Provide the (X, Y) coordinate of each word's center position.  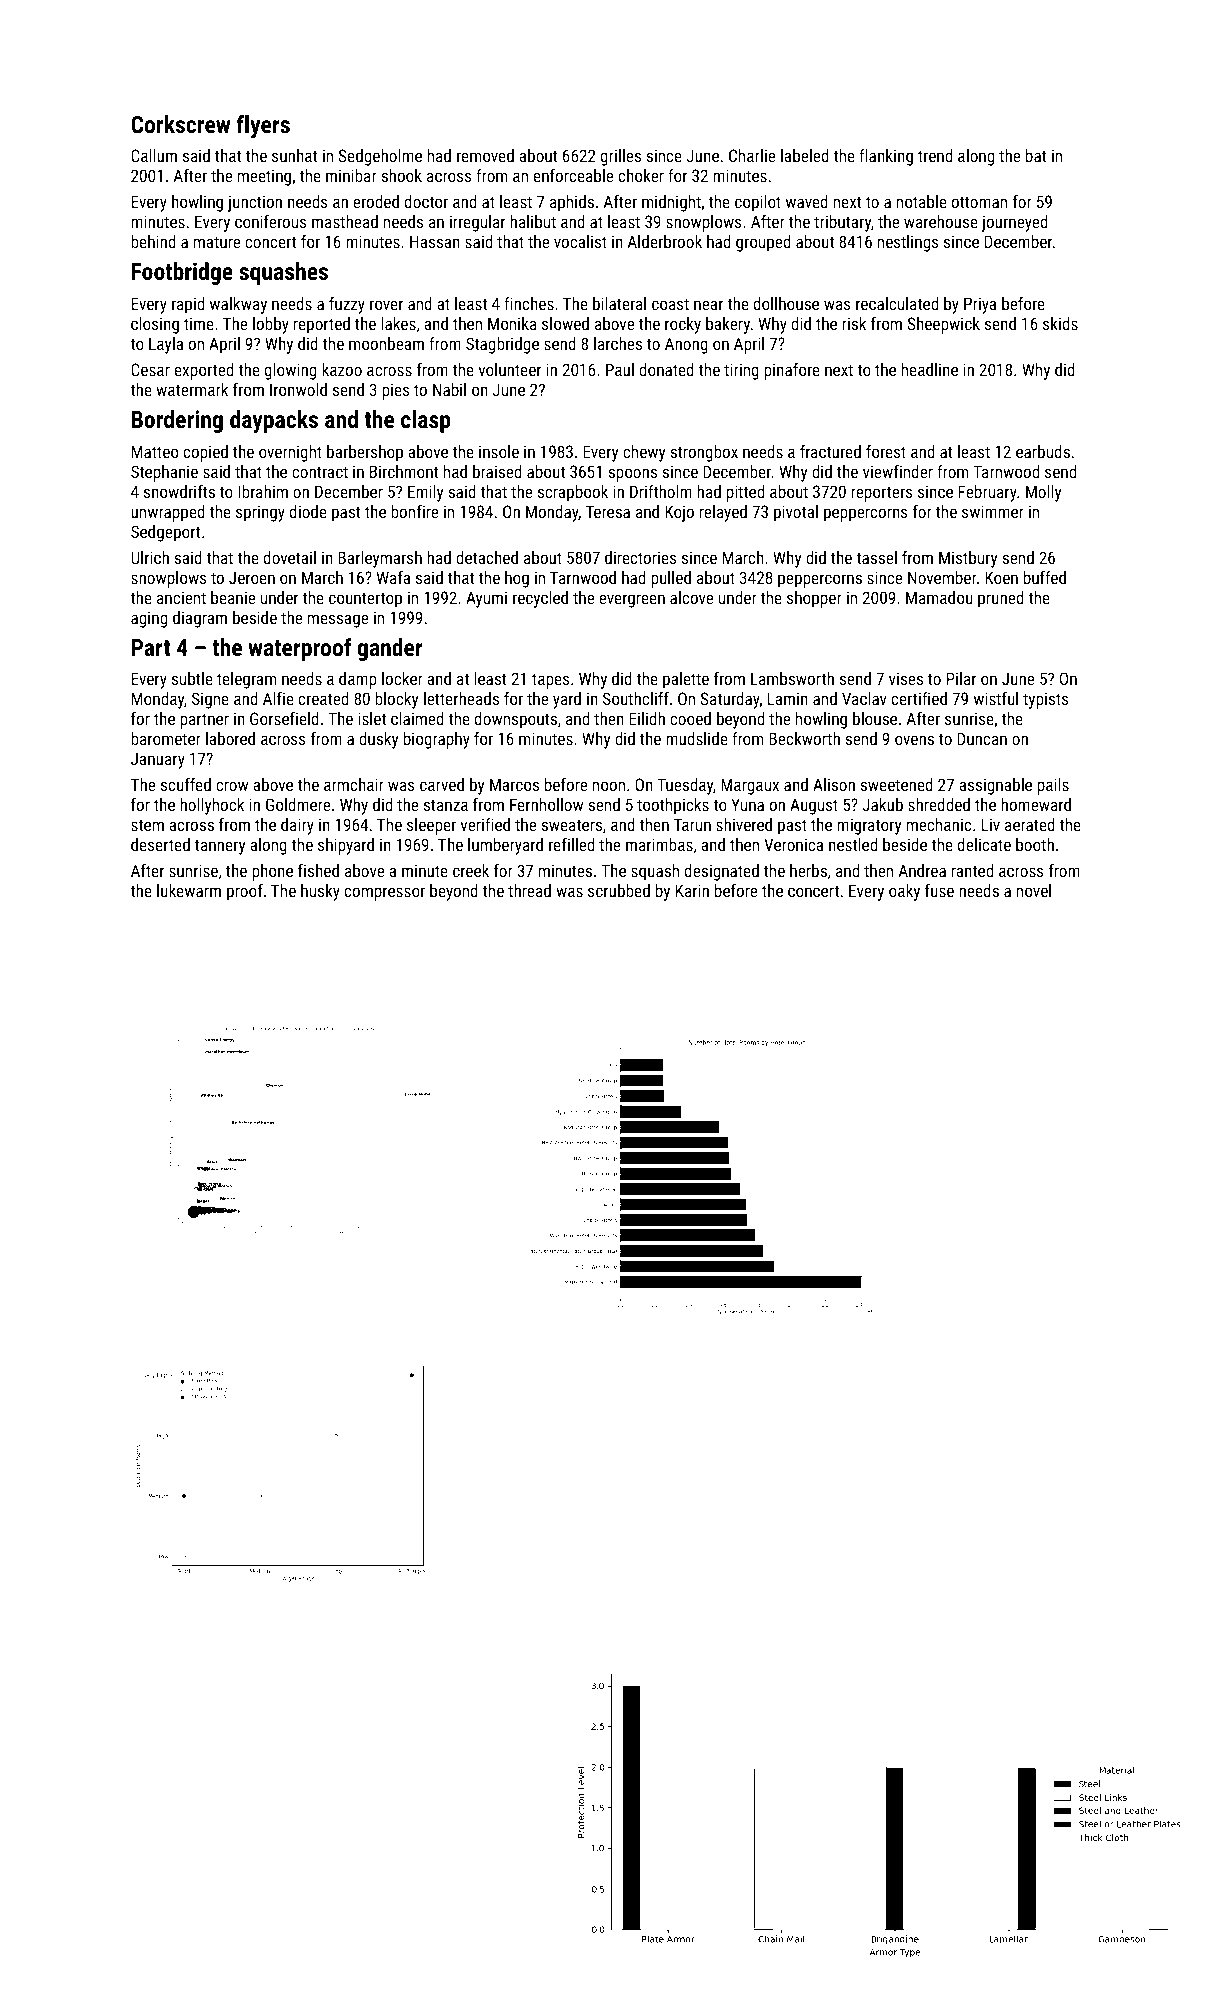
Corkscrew (180, 124)
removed (485, 155)
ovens (914, 740)
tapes (551, 681)
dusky (378, 740)
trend (935, 155)
